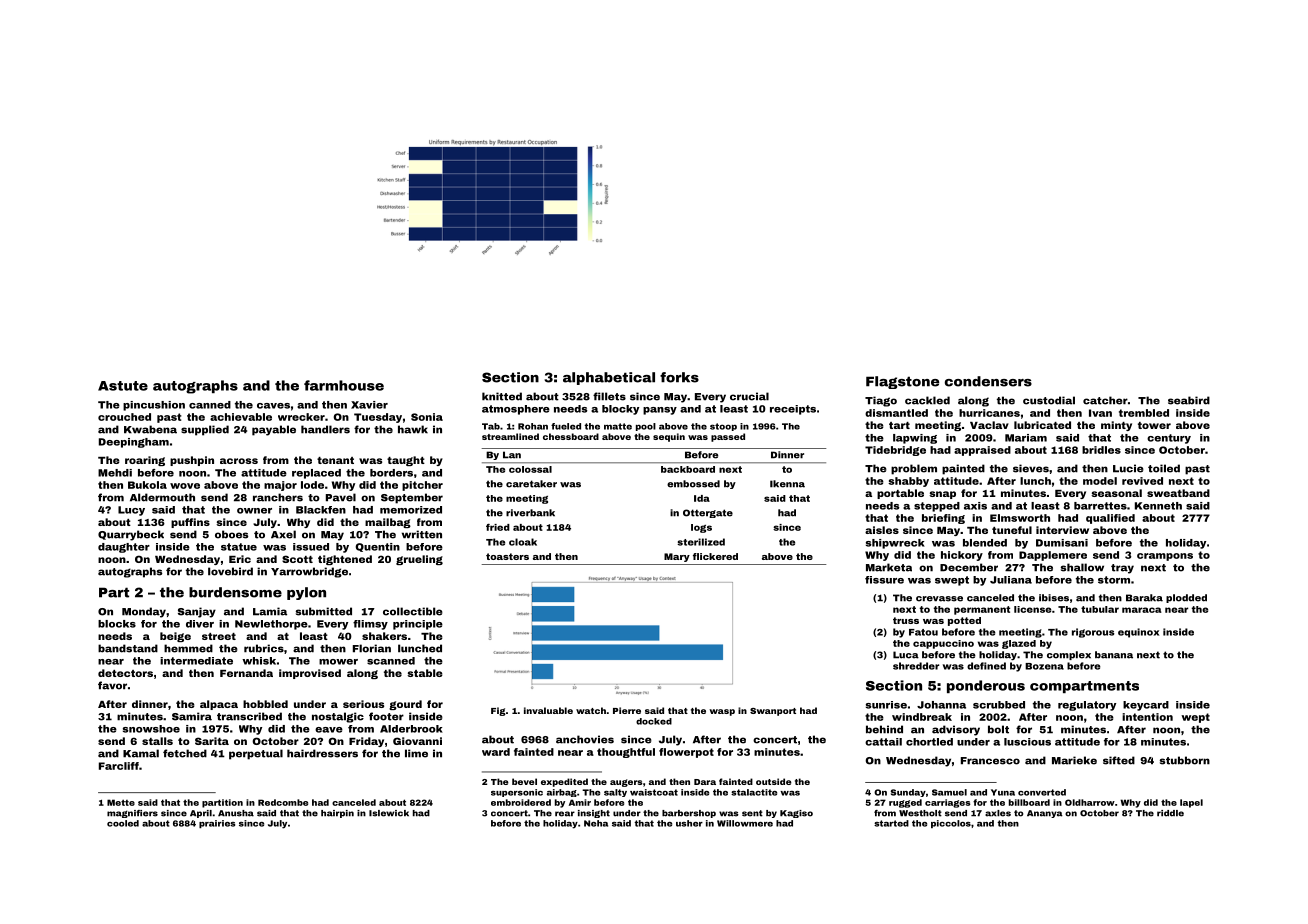  I want to click on handlers, so click(325, 429).
